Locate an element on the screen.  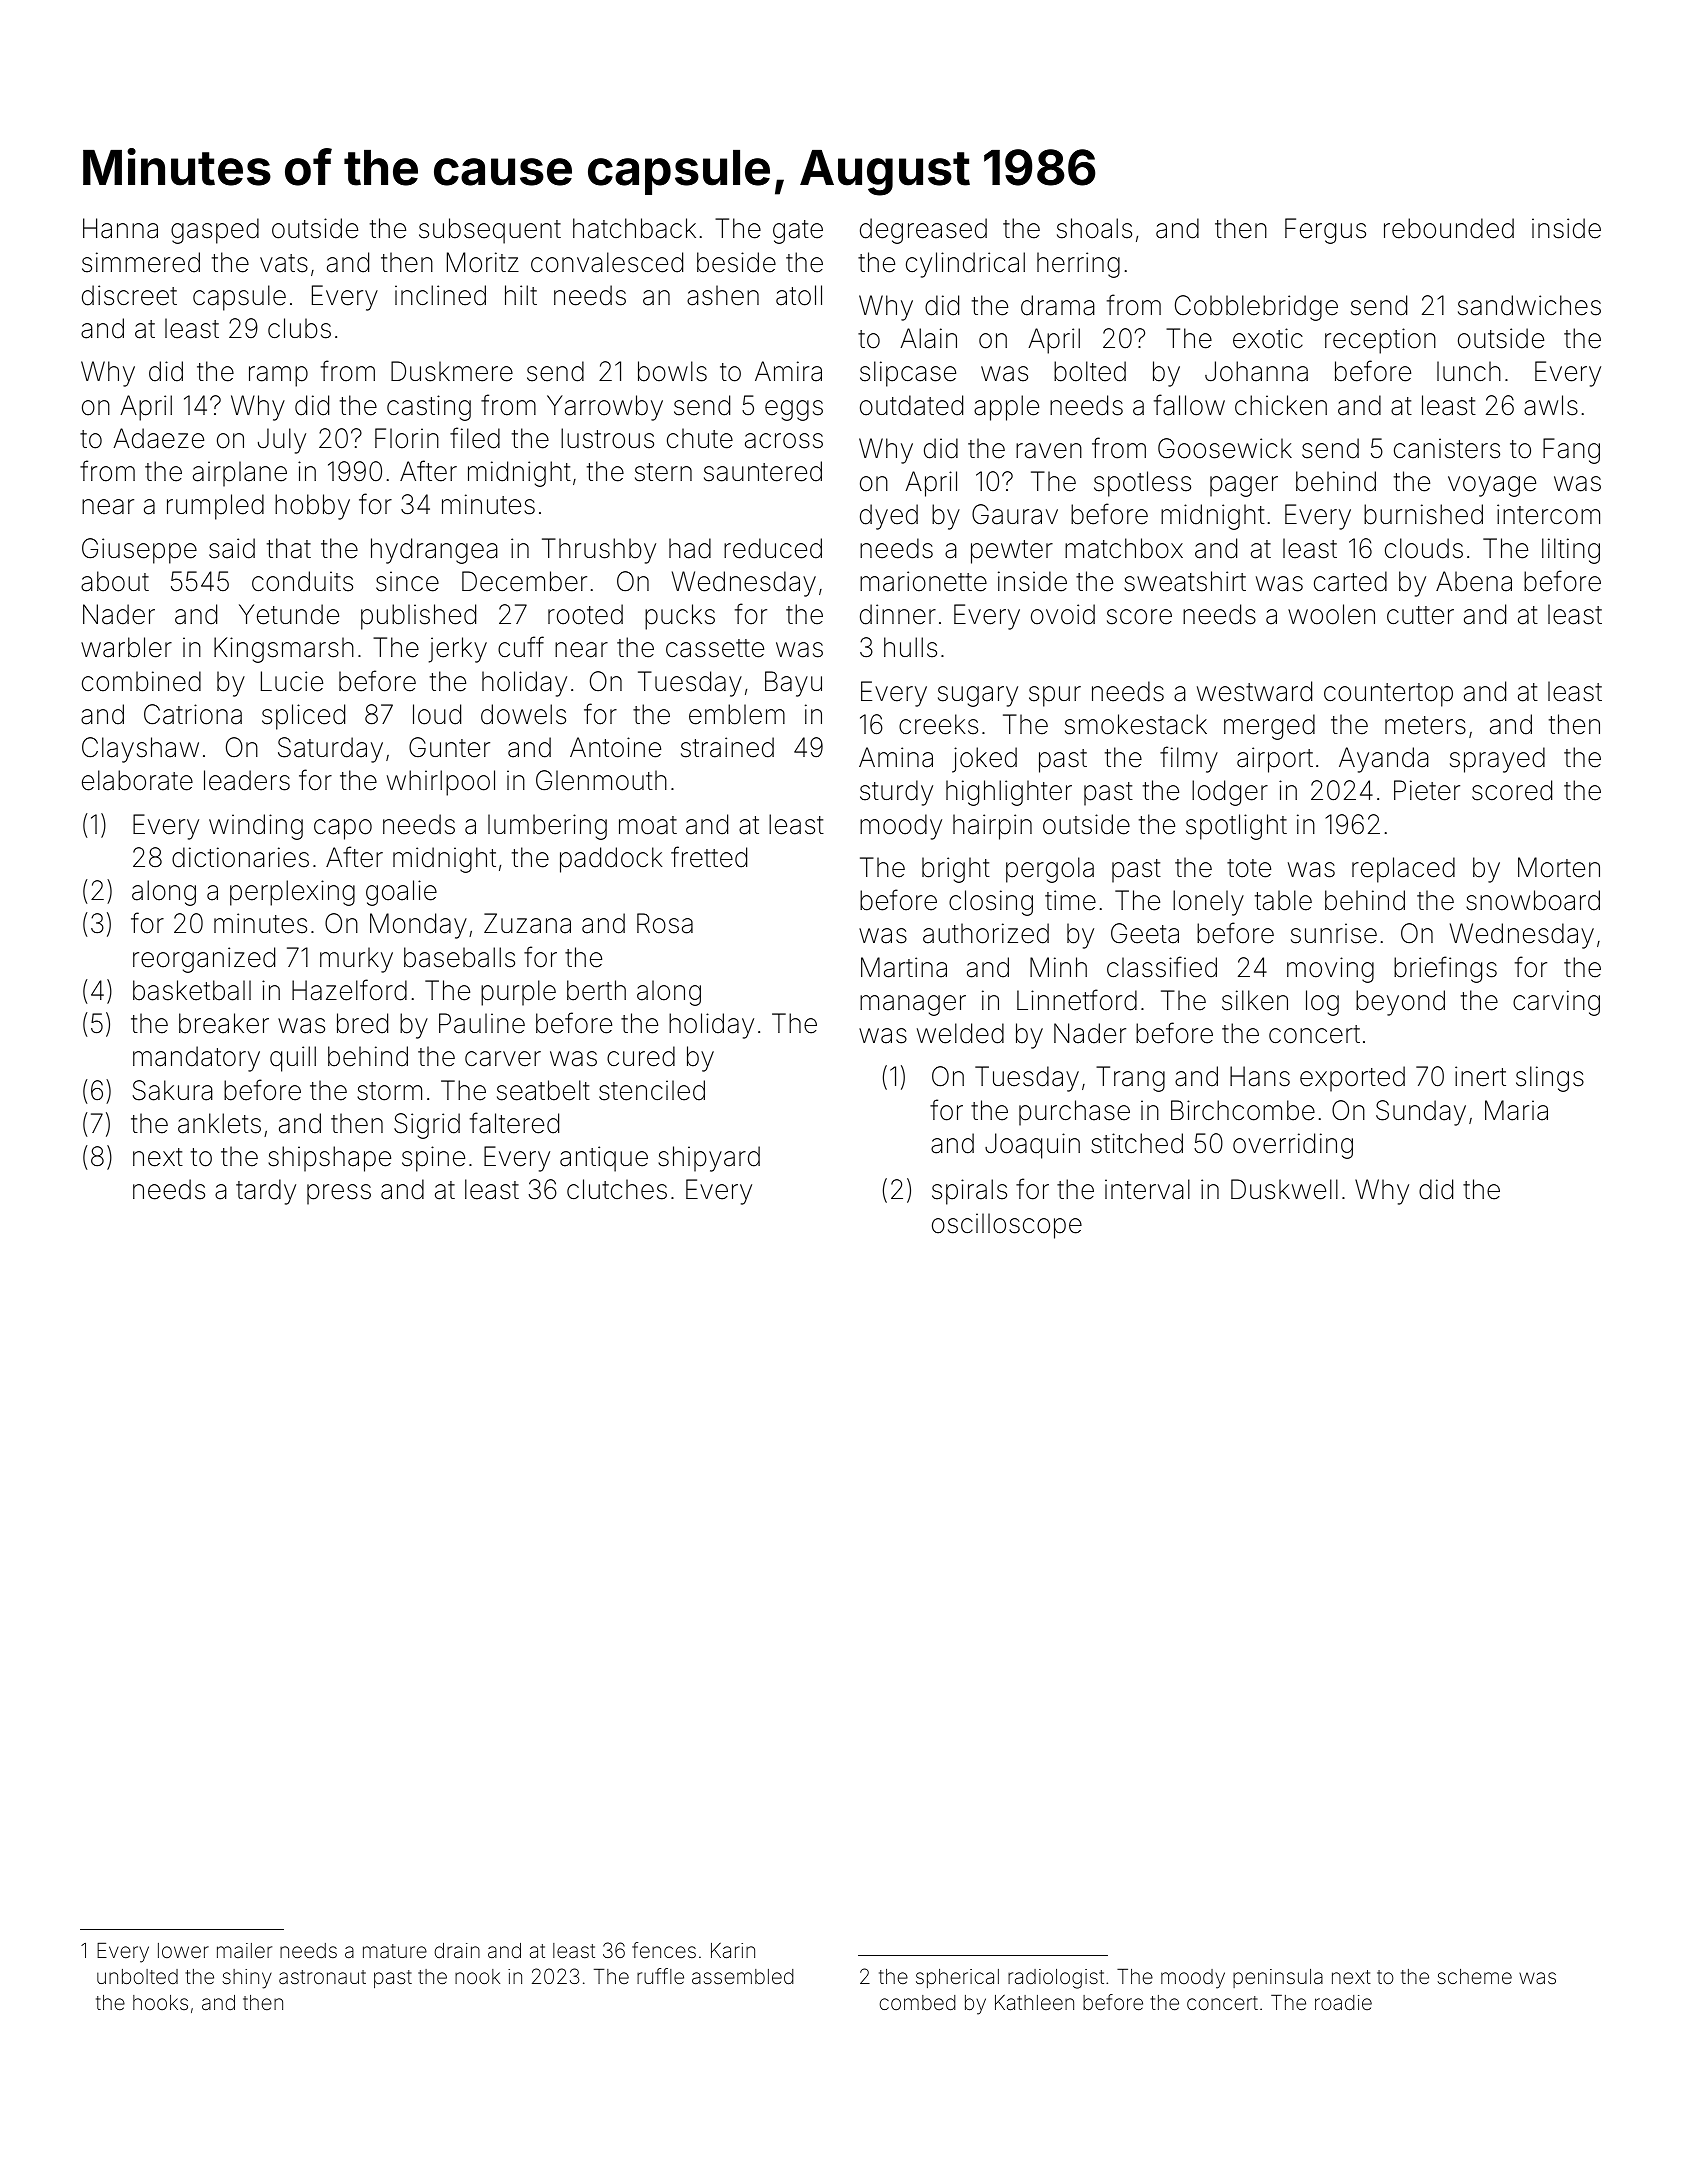
nook is located at coordinates (477, 1976).
